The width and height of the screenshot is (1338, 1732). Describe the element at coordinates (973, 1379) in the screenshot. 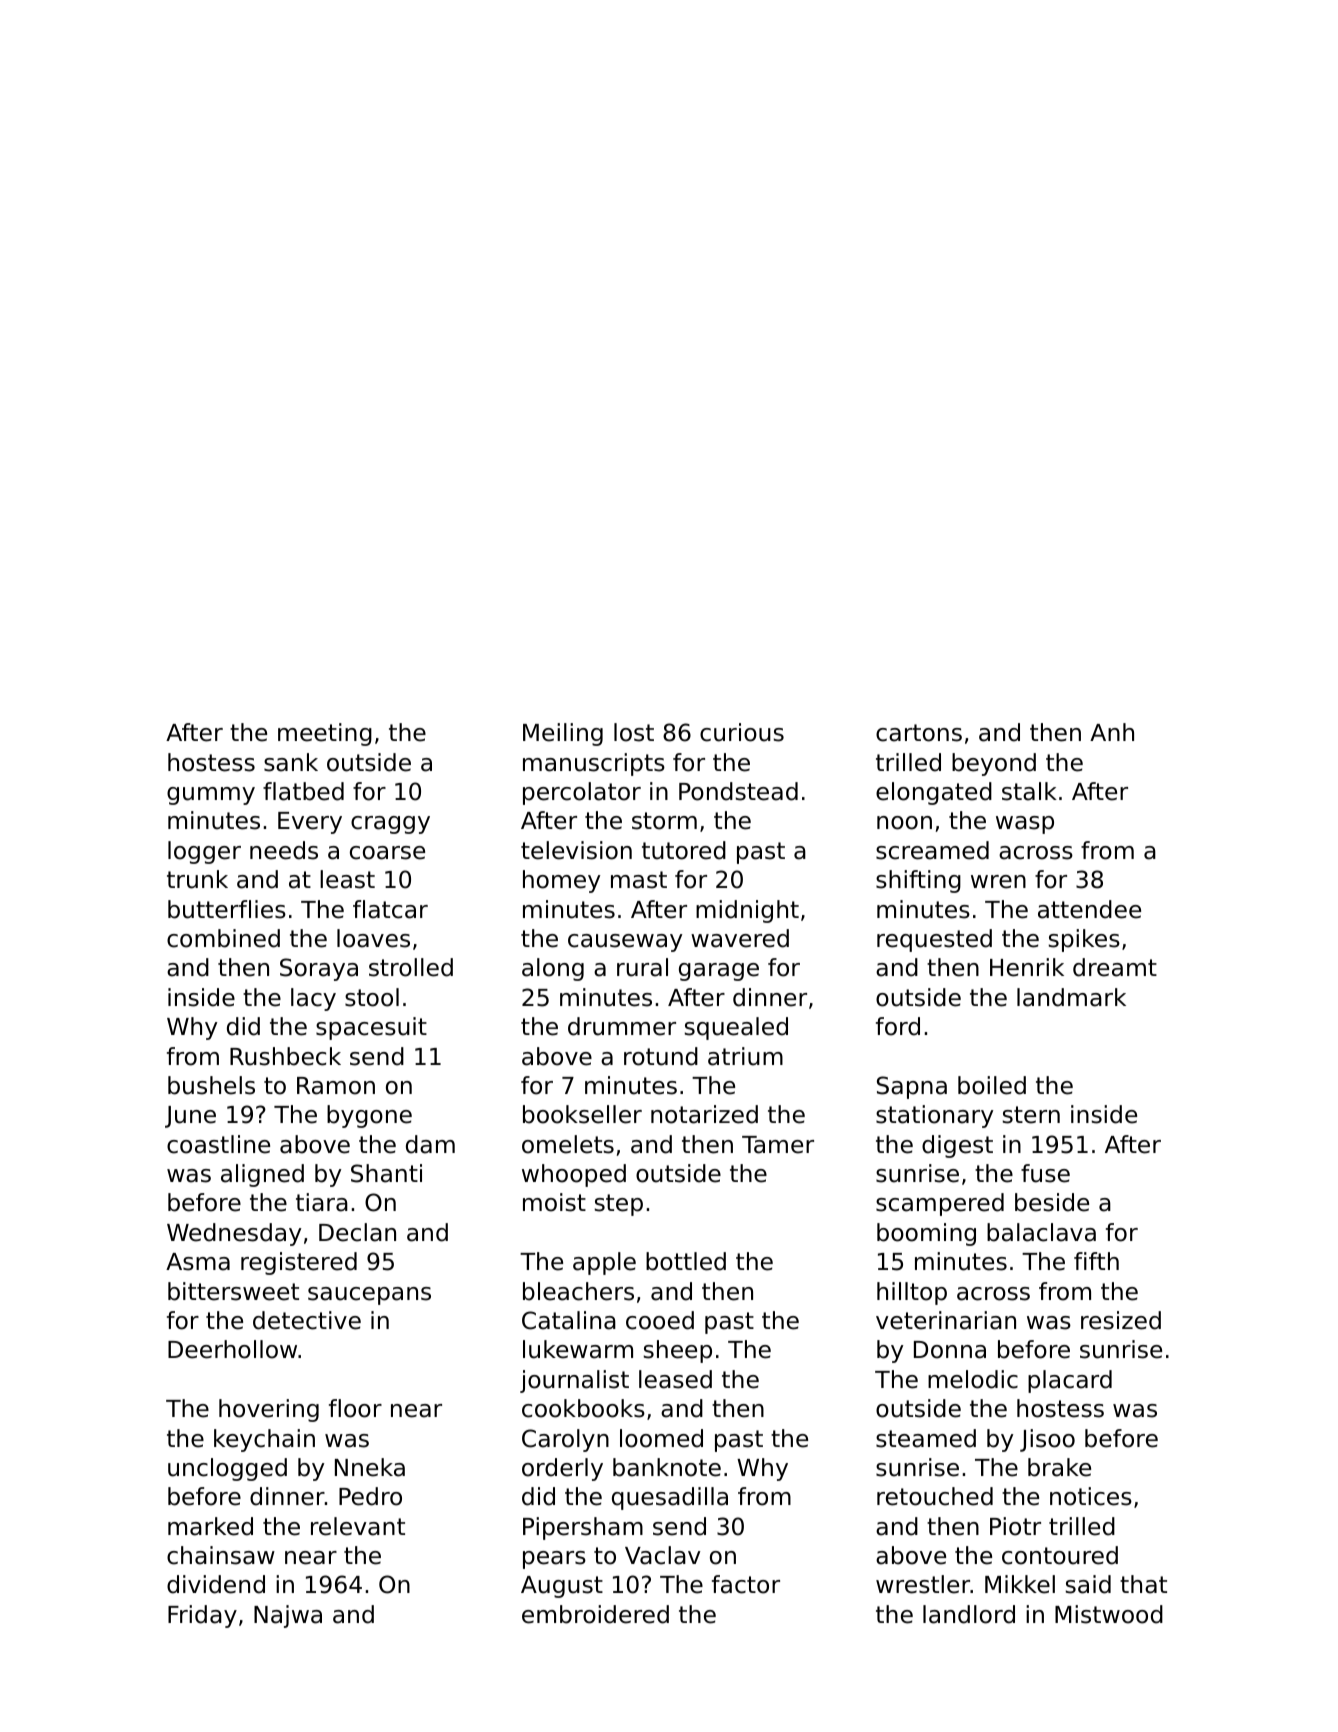

I see `melodic` at that location.
